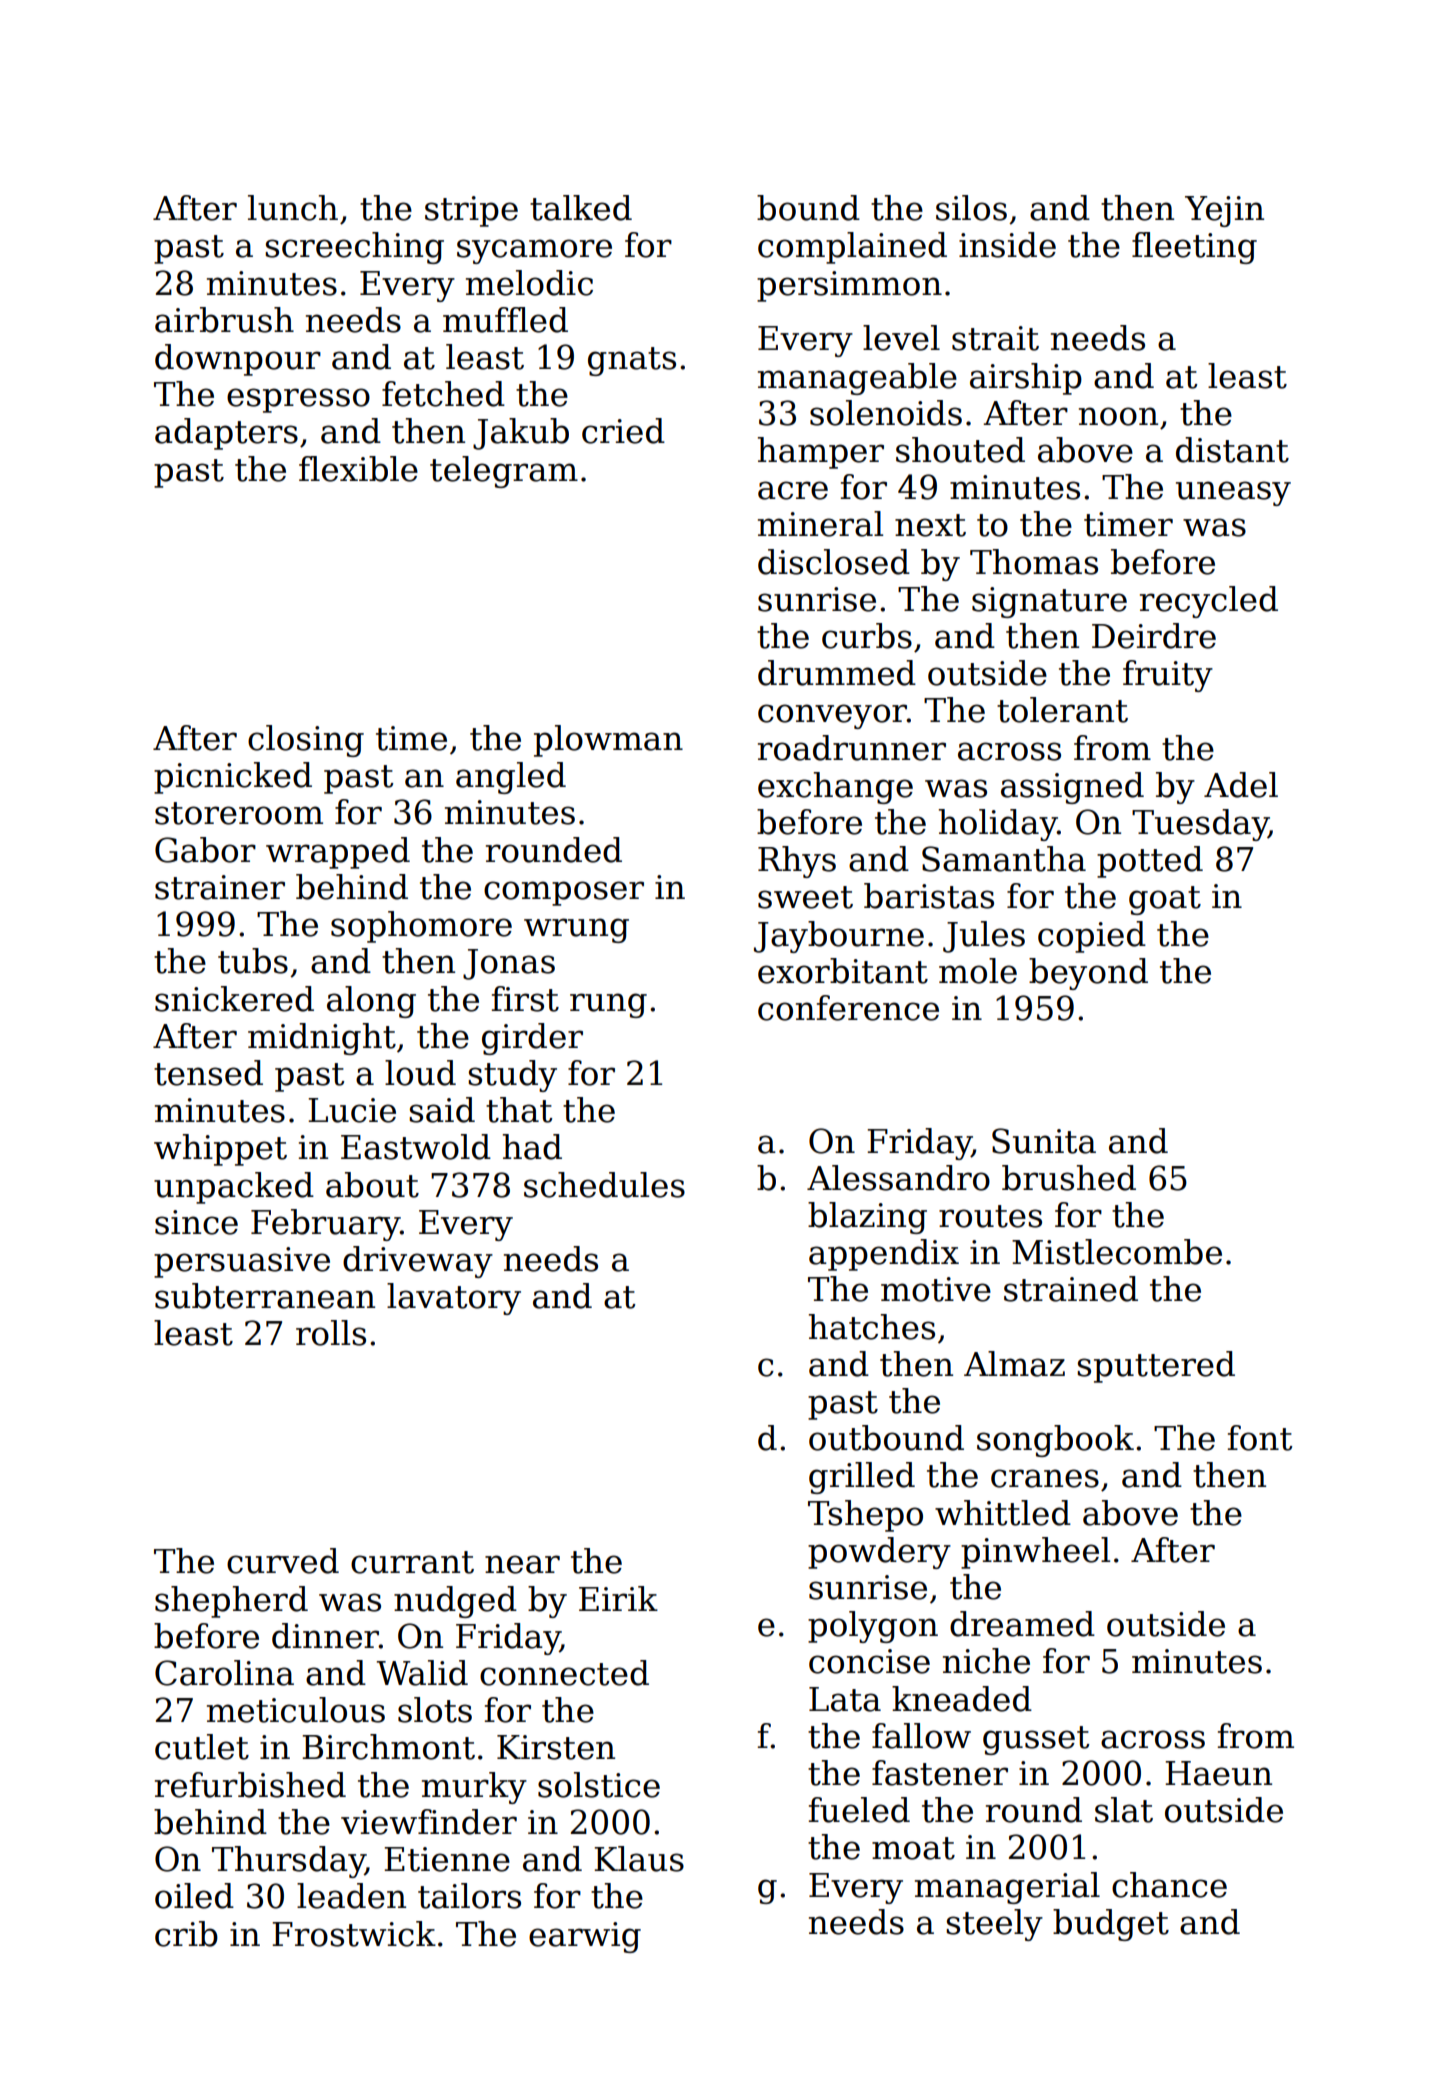 The image size is (1450, 2100). What do you see at coordinates (1224, 211) in the document?
I see `Yejin` at bounding box center [1224, 211].
